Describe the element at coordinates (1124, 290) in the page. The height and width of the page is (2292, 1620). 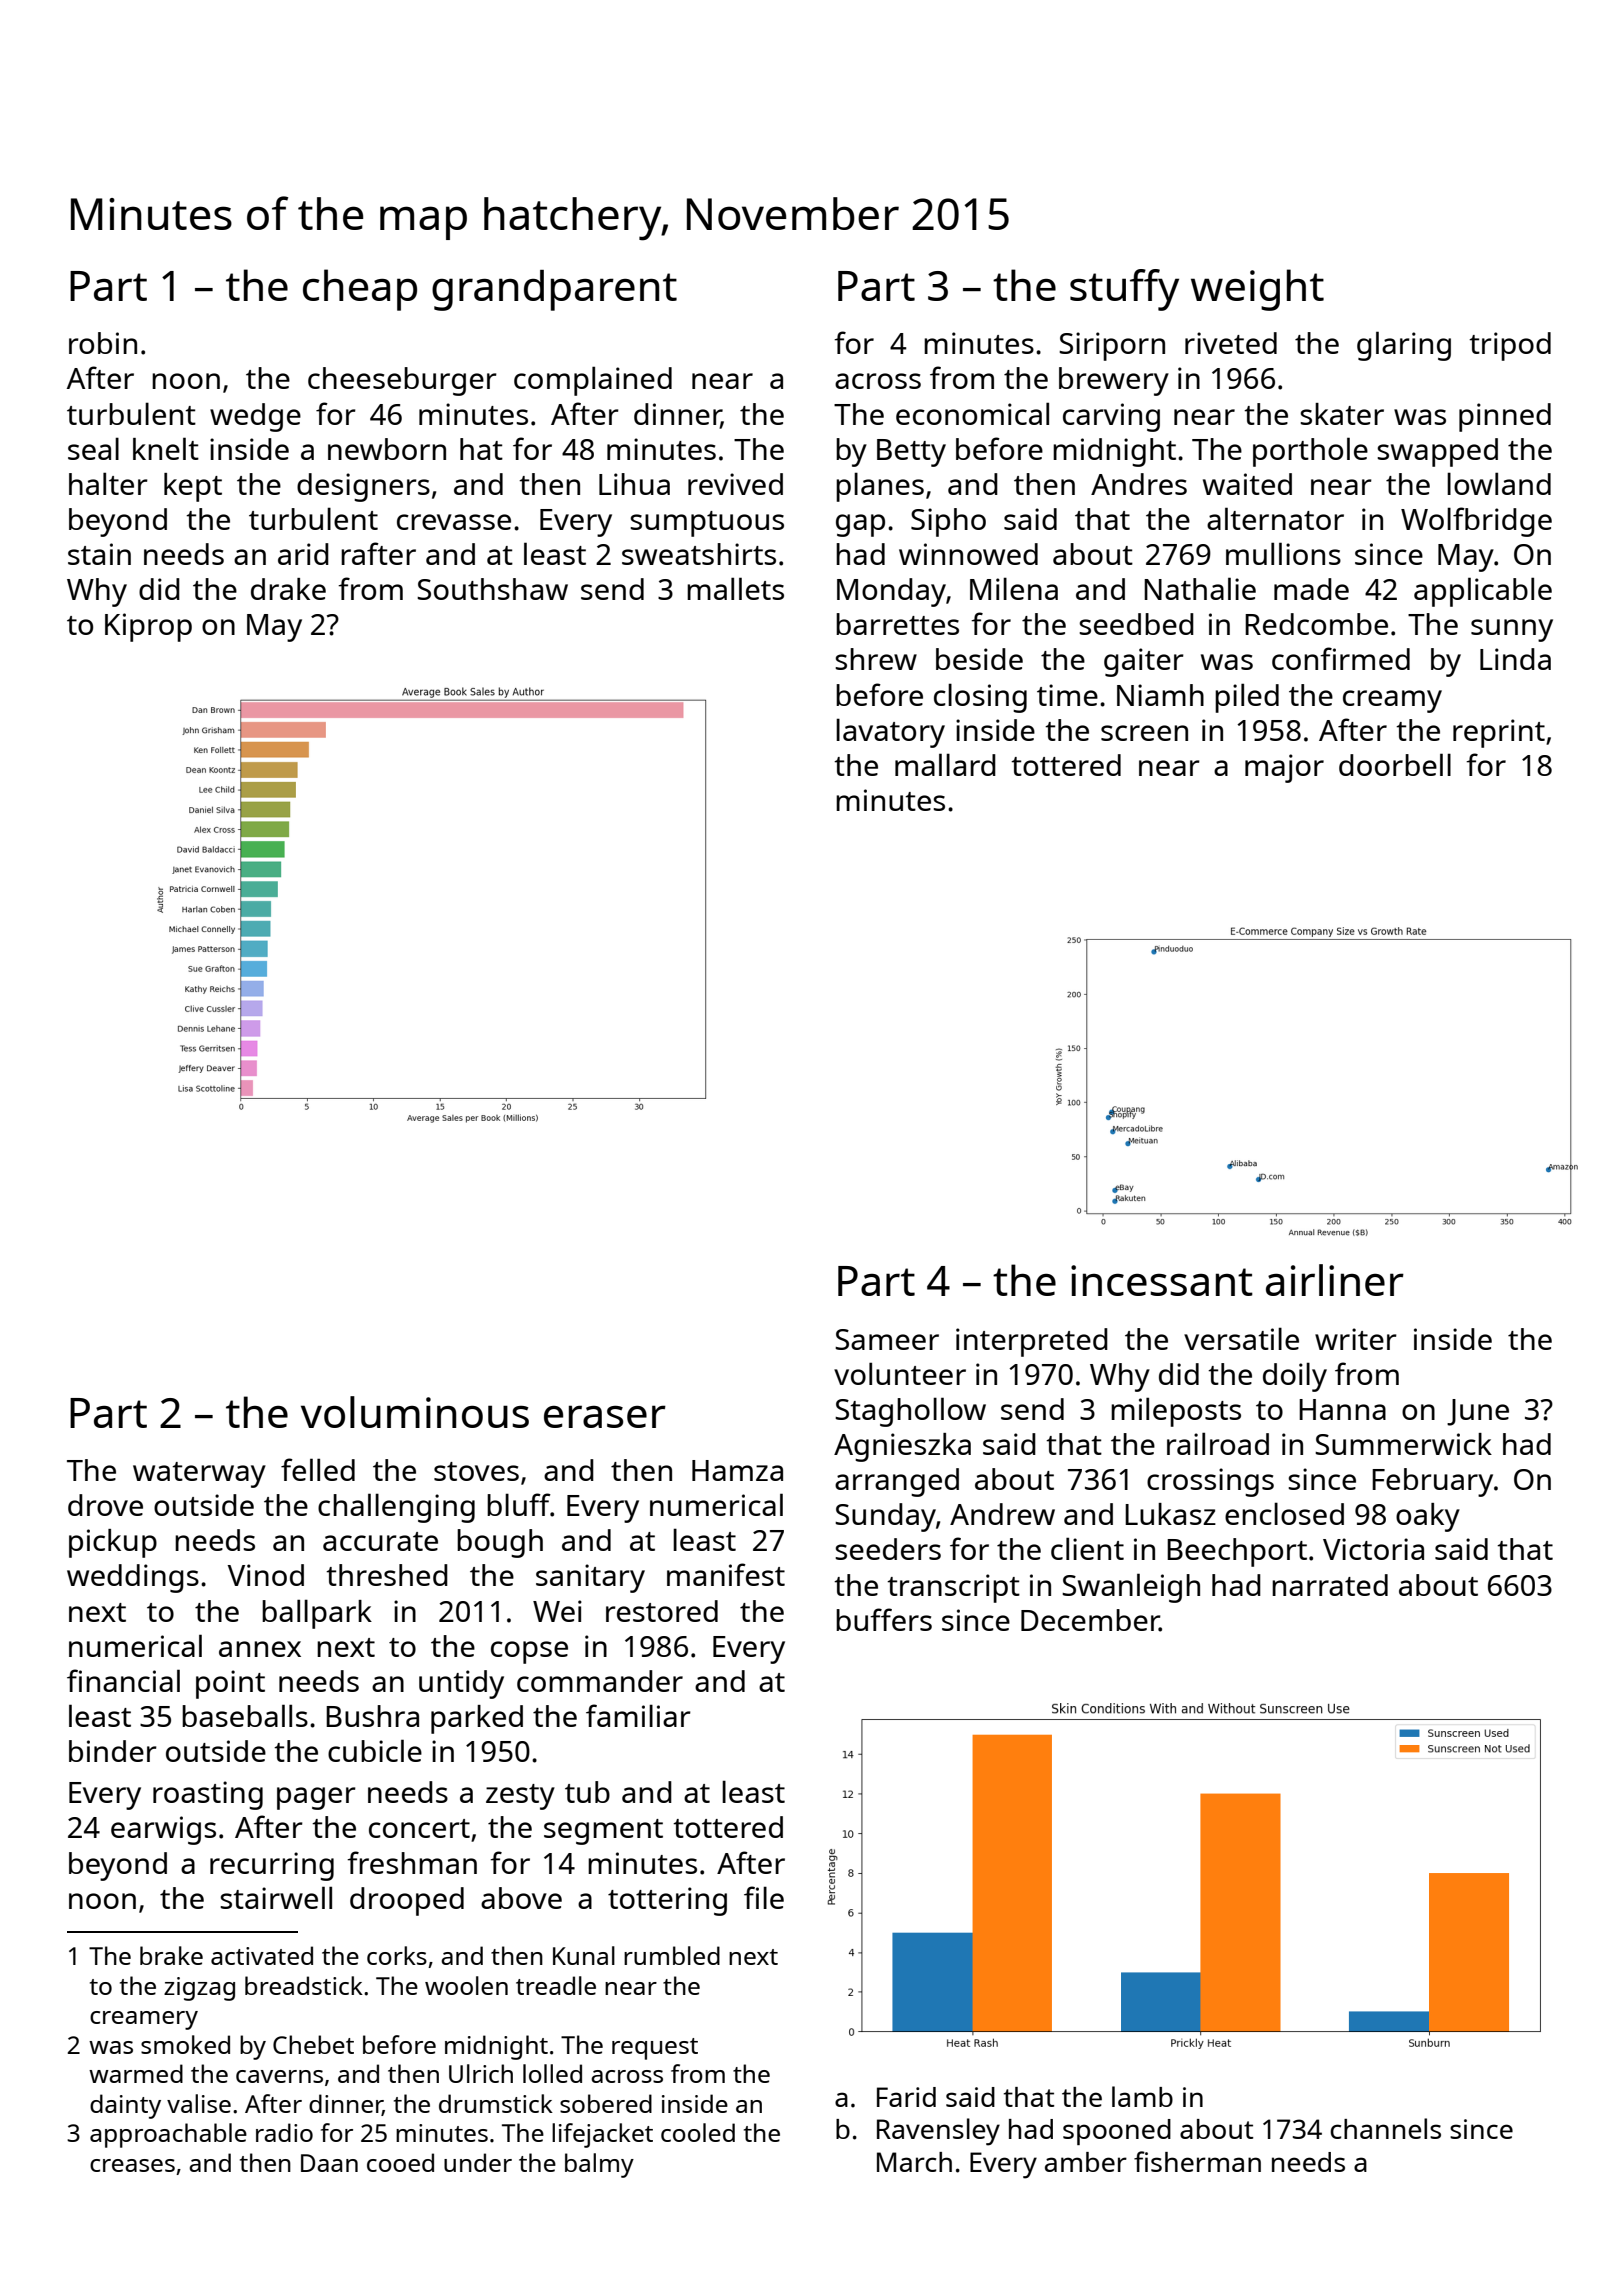
I see `stuffy` at that location.
